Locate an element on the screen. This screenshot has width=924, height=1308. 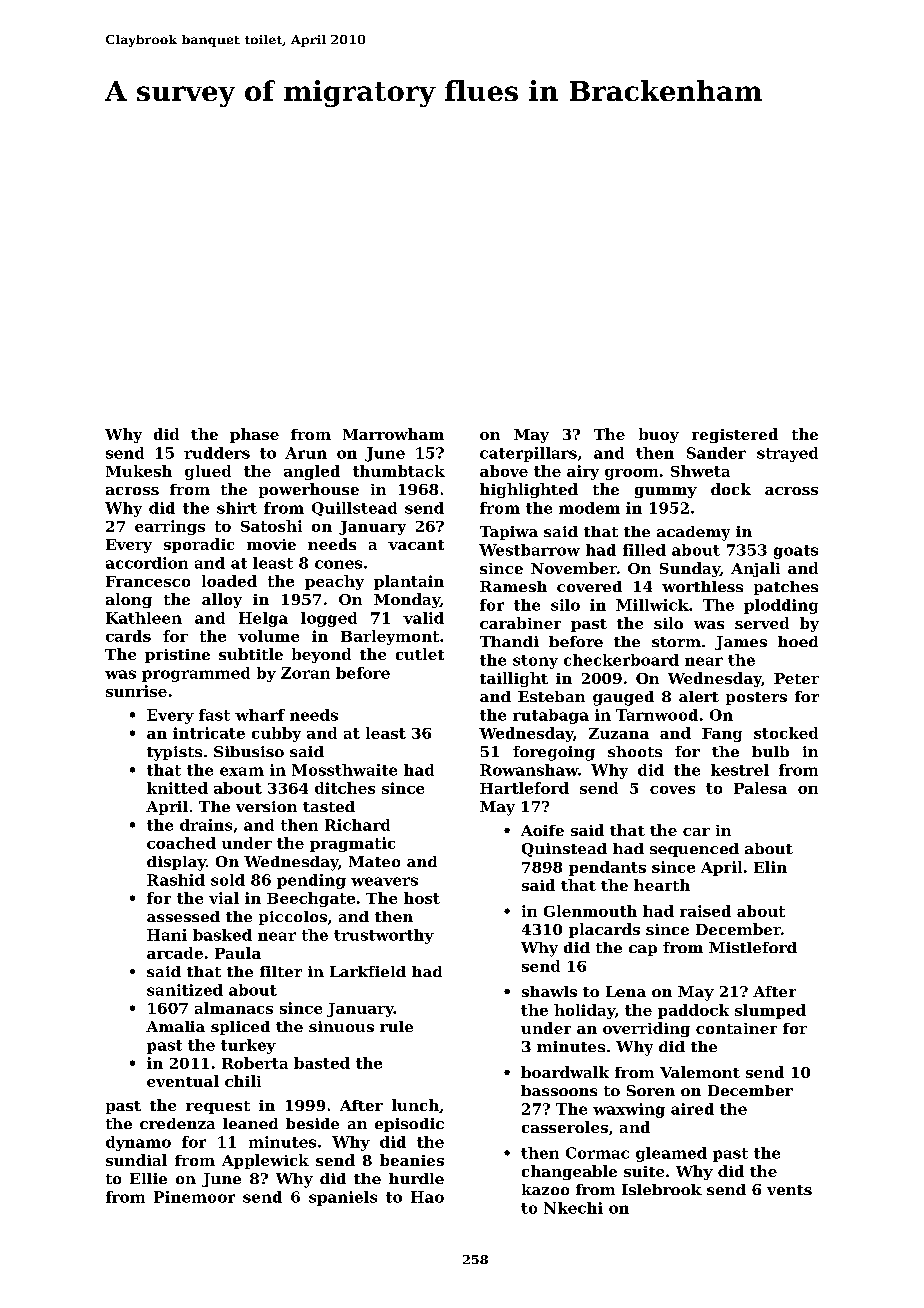
movie is located at coordinates (271, 544).
